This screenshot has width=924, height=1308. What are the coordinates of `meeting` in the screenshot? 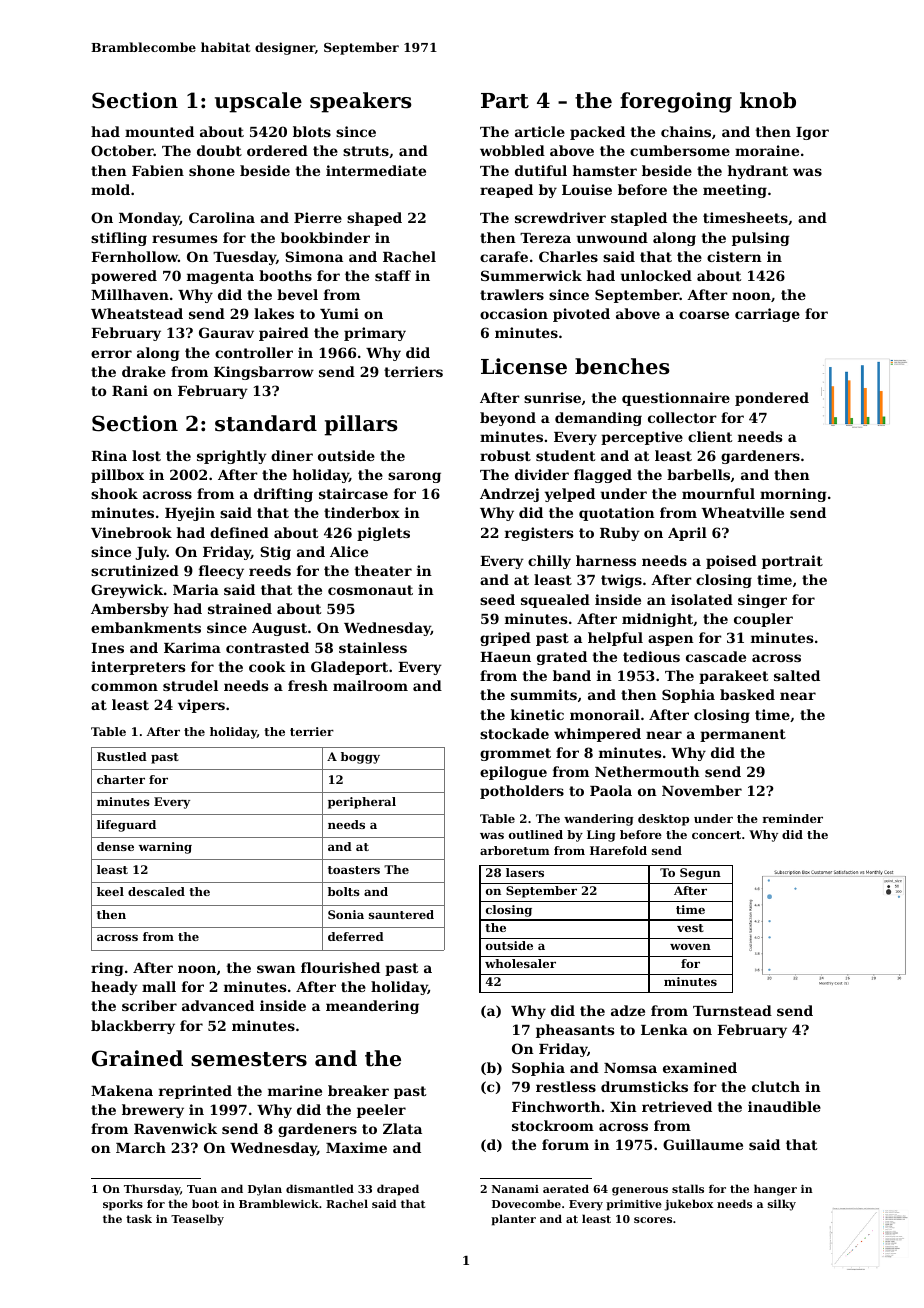 It's located at (735, 191).
